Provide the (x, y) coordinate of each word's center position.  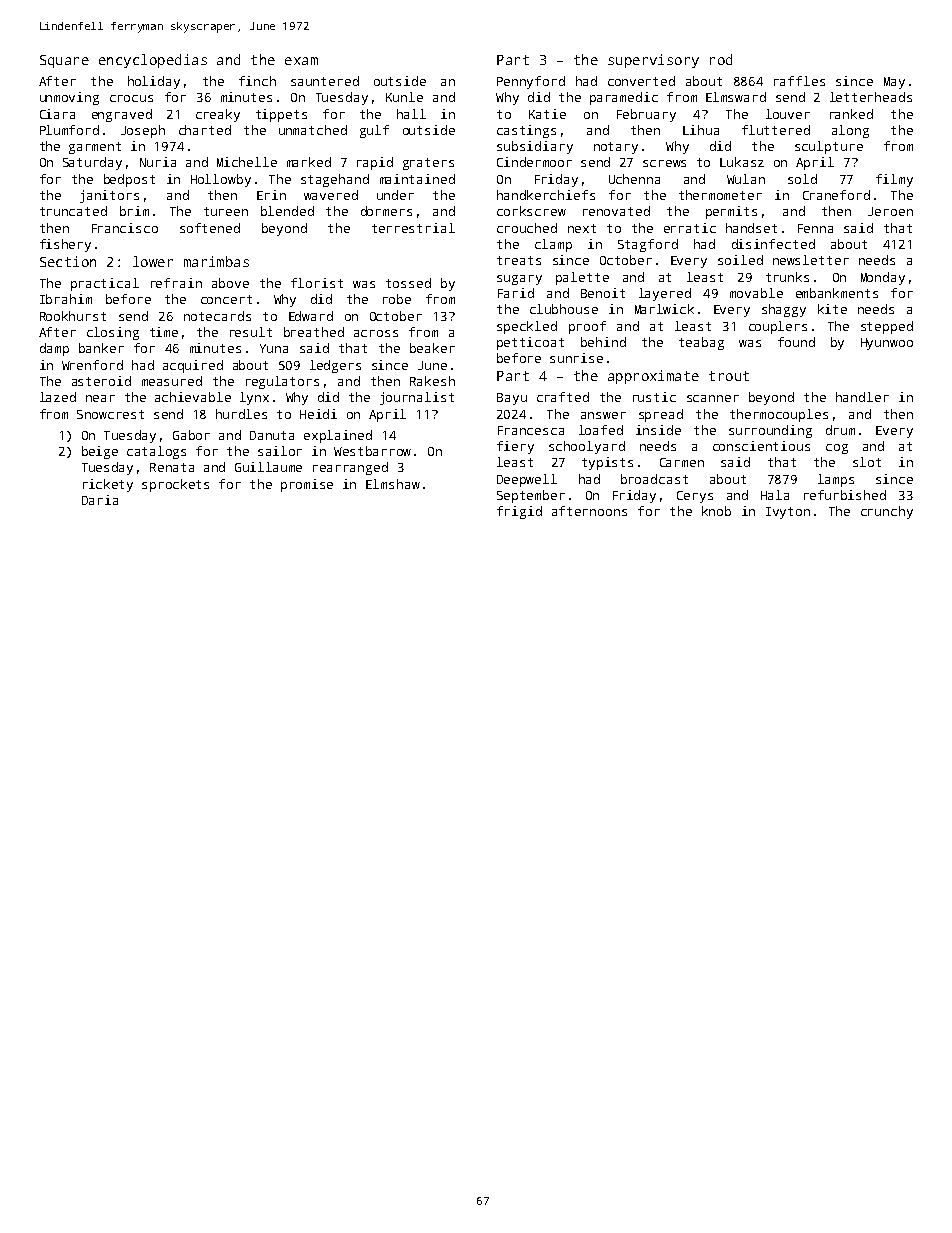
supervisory (653, 61)
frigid (519, 512)
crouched (527, 228)
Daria (100, 500)
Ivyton (788, 513)
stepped (887, 327)
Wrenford (92, 365)
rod (721, 59)
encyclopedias (153, 61)
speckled (527, 327)
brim (134, 211)
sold (802, 179)
